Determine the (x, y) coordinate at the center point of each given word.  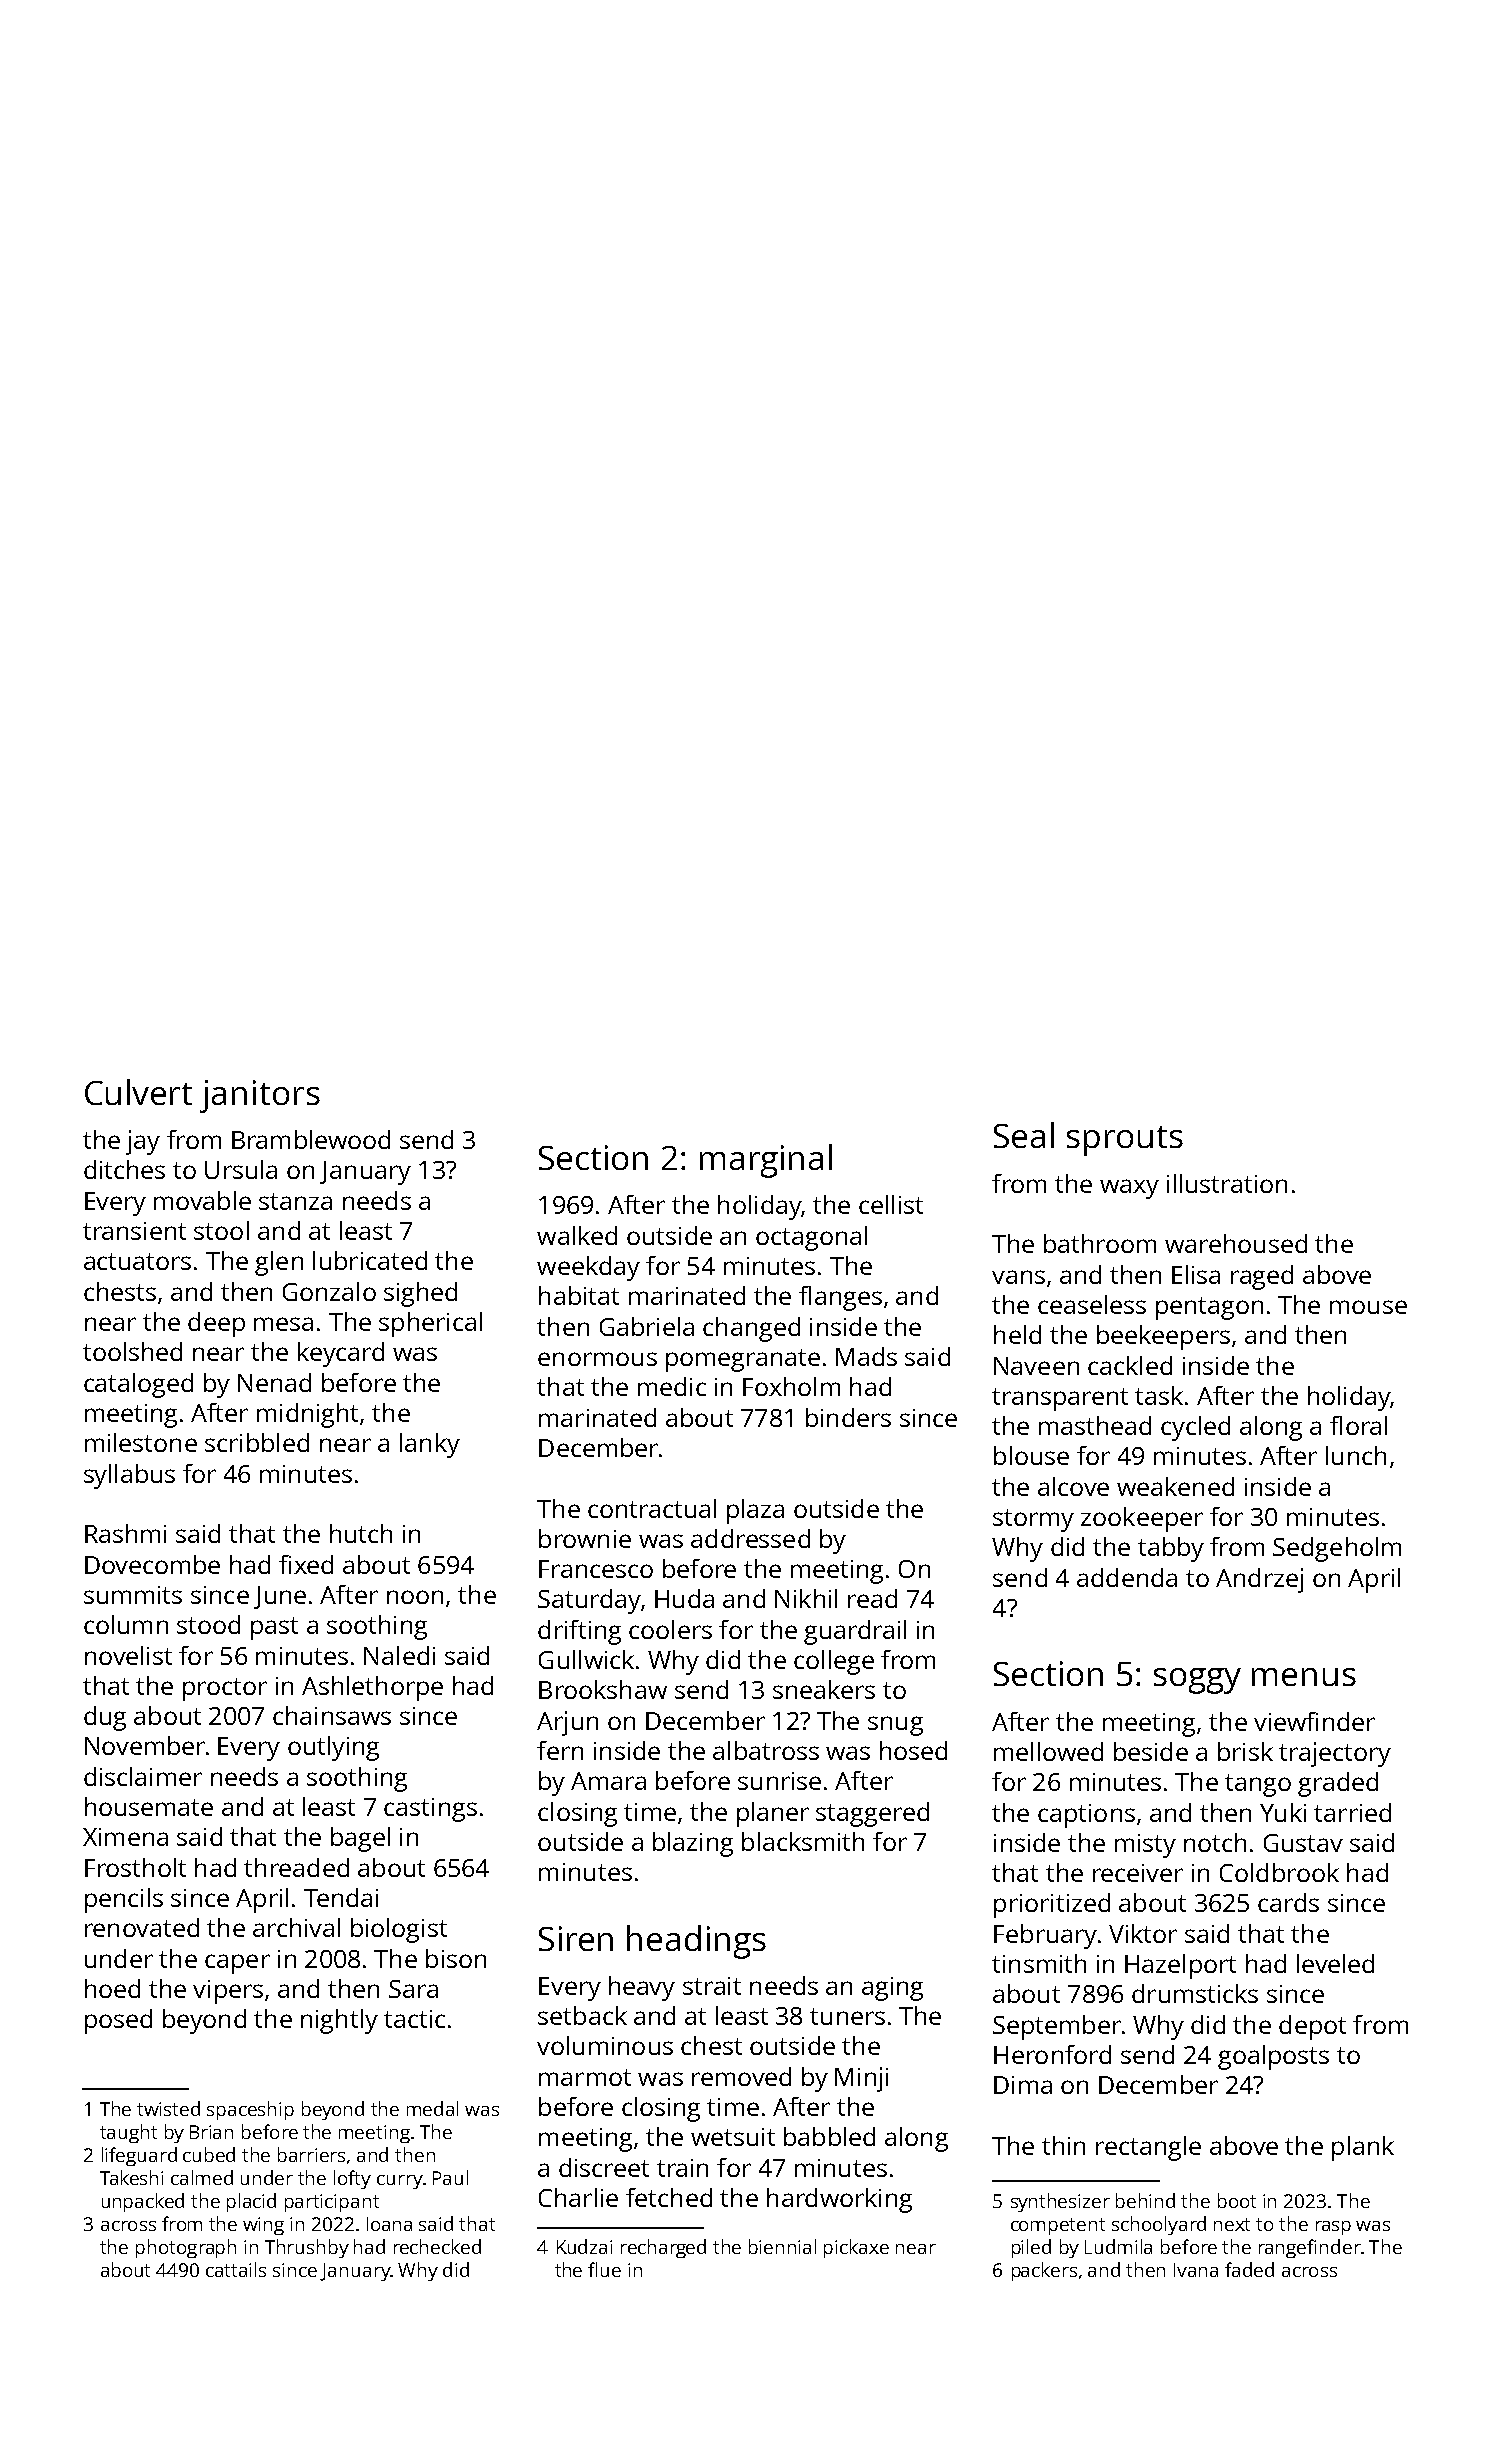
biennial (782, 2246)
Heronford (1052, 2054)
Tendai (341, 1897)
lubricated (370, 1260)
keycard (341, 1354)
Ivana (1196, 2270)
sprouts (1125, 1141)
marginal (766, 1161)
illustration (1227, 1183)
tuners (847, 2016)
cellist (891, 1204)
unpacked (143, 2202)
